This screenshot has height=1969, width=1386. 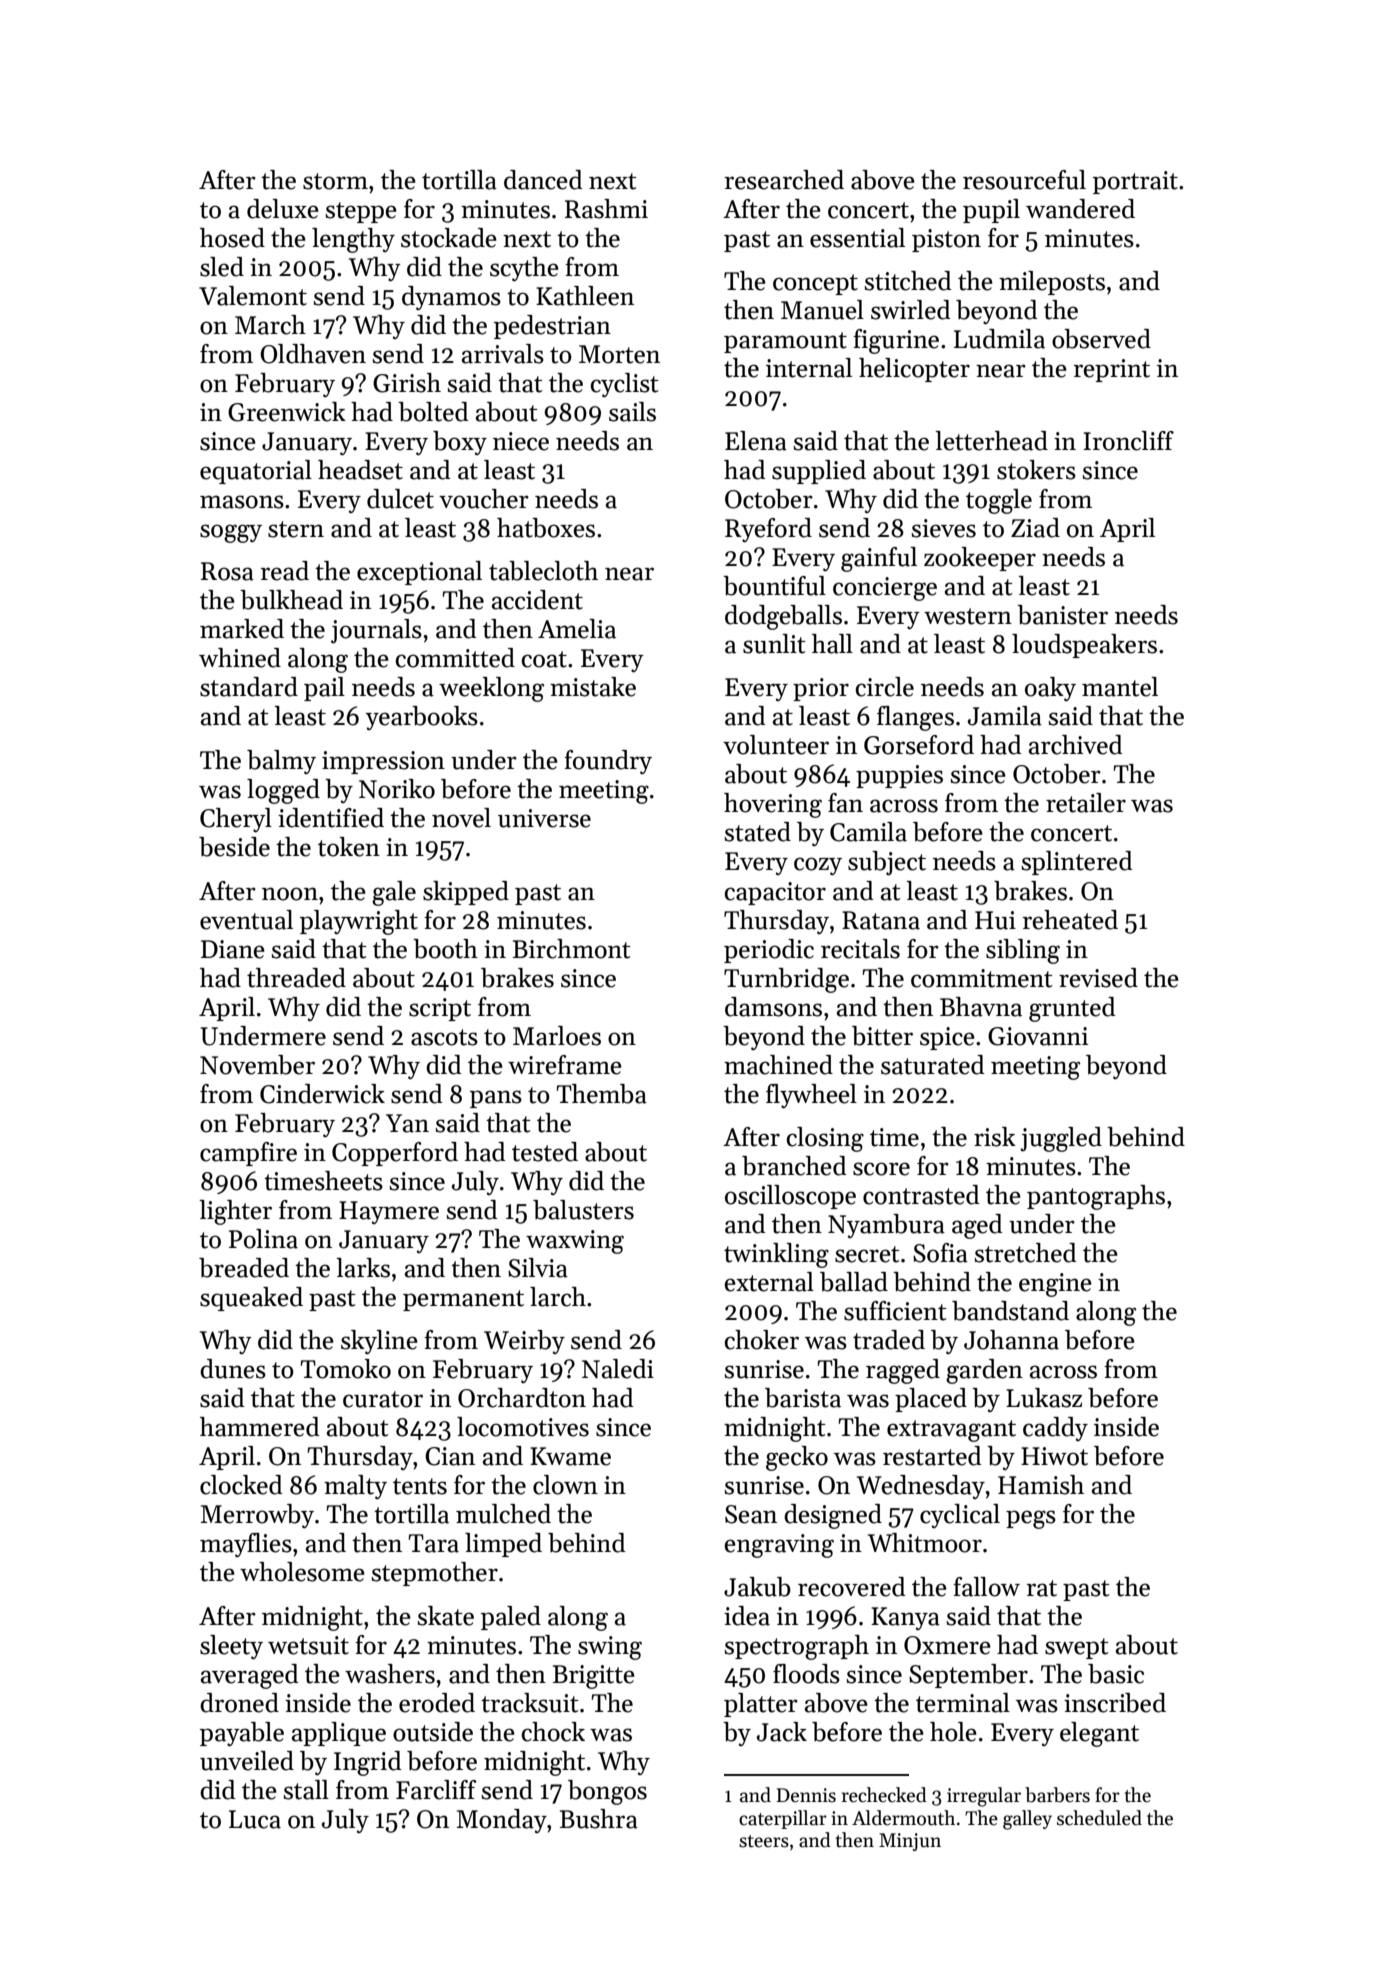 I want to click on machined, so click(x=778, y=1065).
